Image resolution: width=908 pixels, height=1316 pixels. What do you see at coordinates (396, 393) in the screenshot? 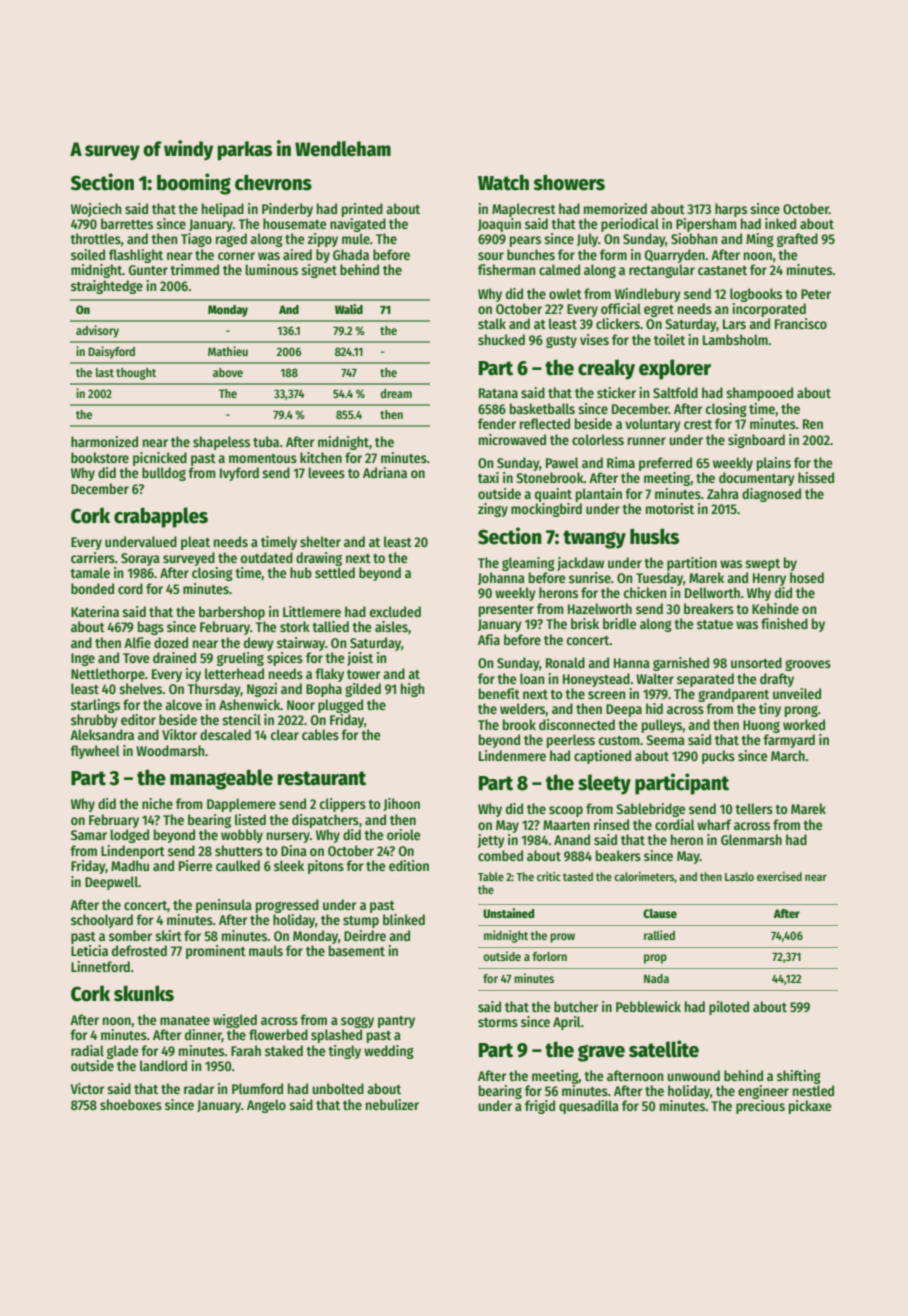
I see `dream` at bounding box center [396, 393].
